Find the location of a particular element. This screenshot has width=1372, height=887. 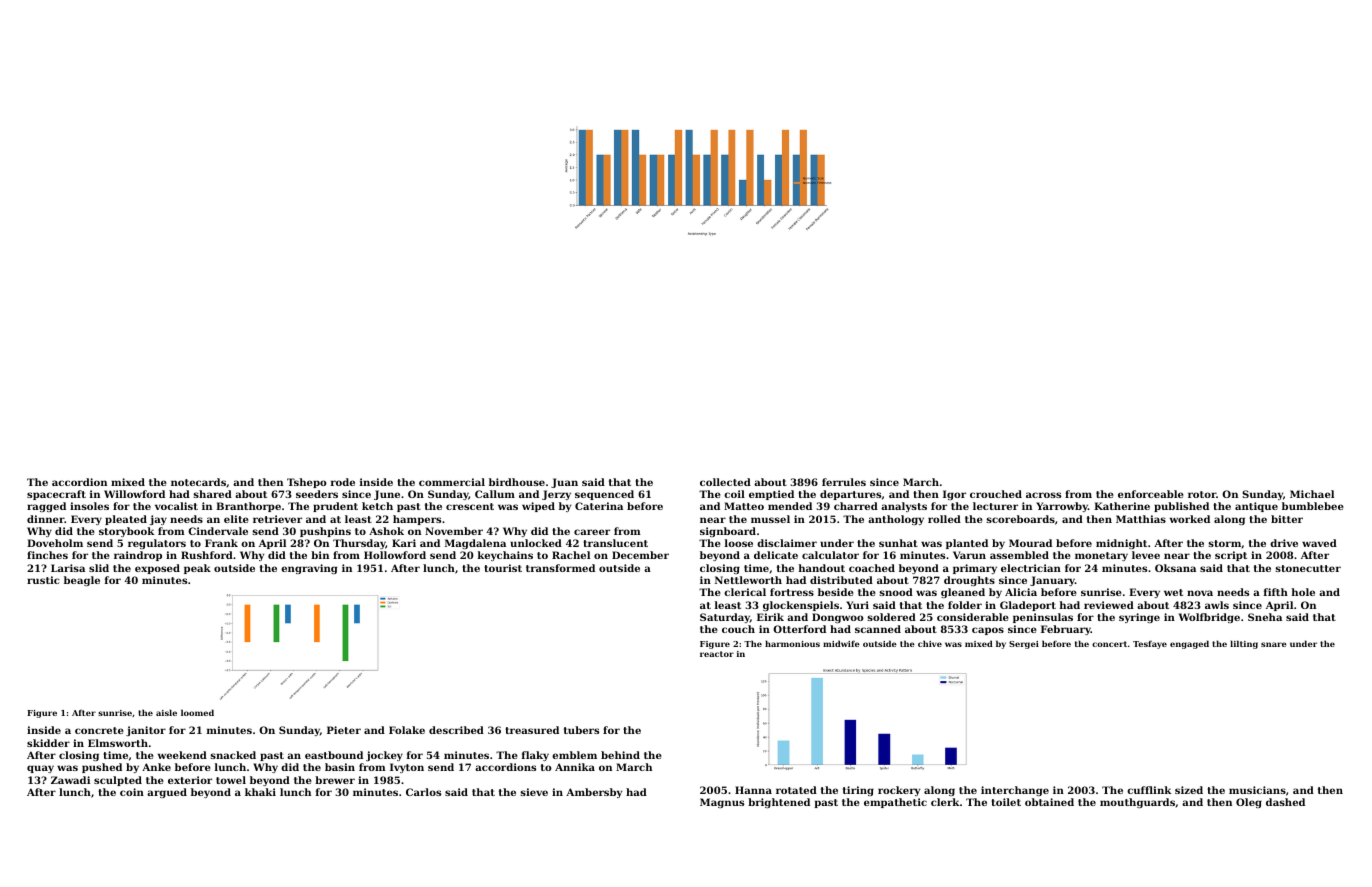

rustic is located at coordinates (43, 580).
